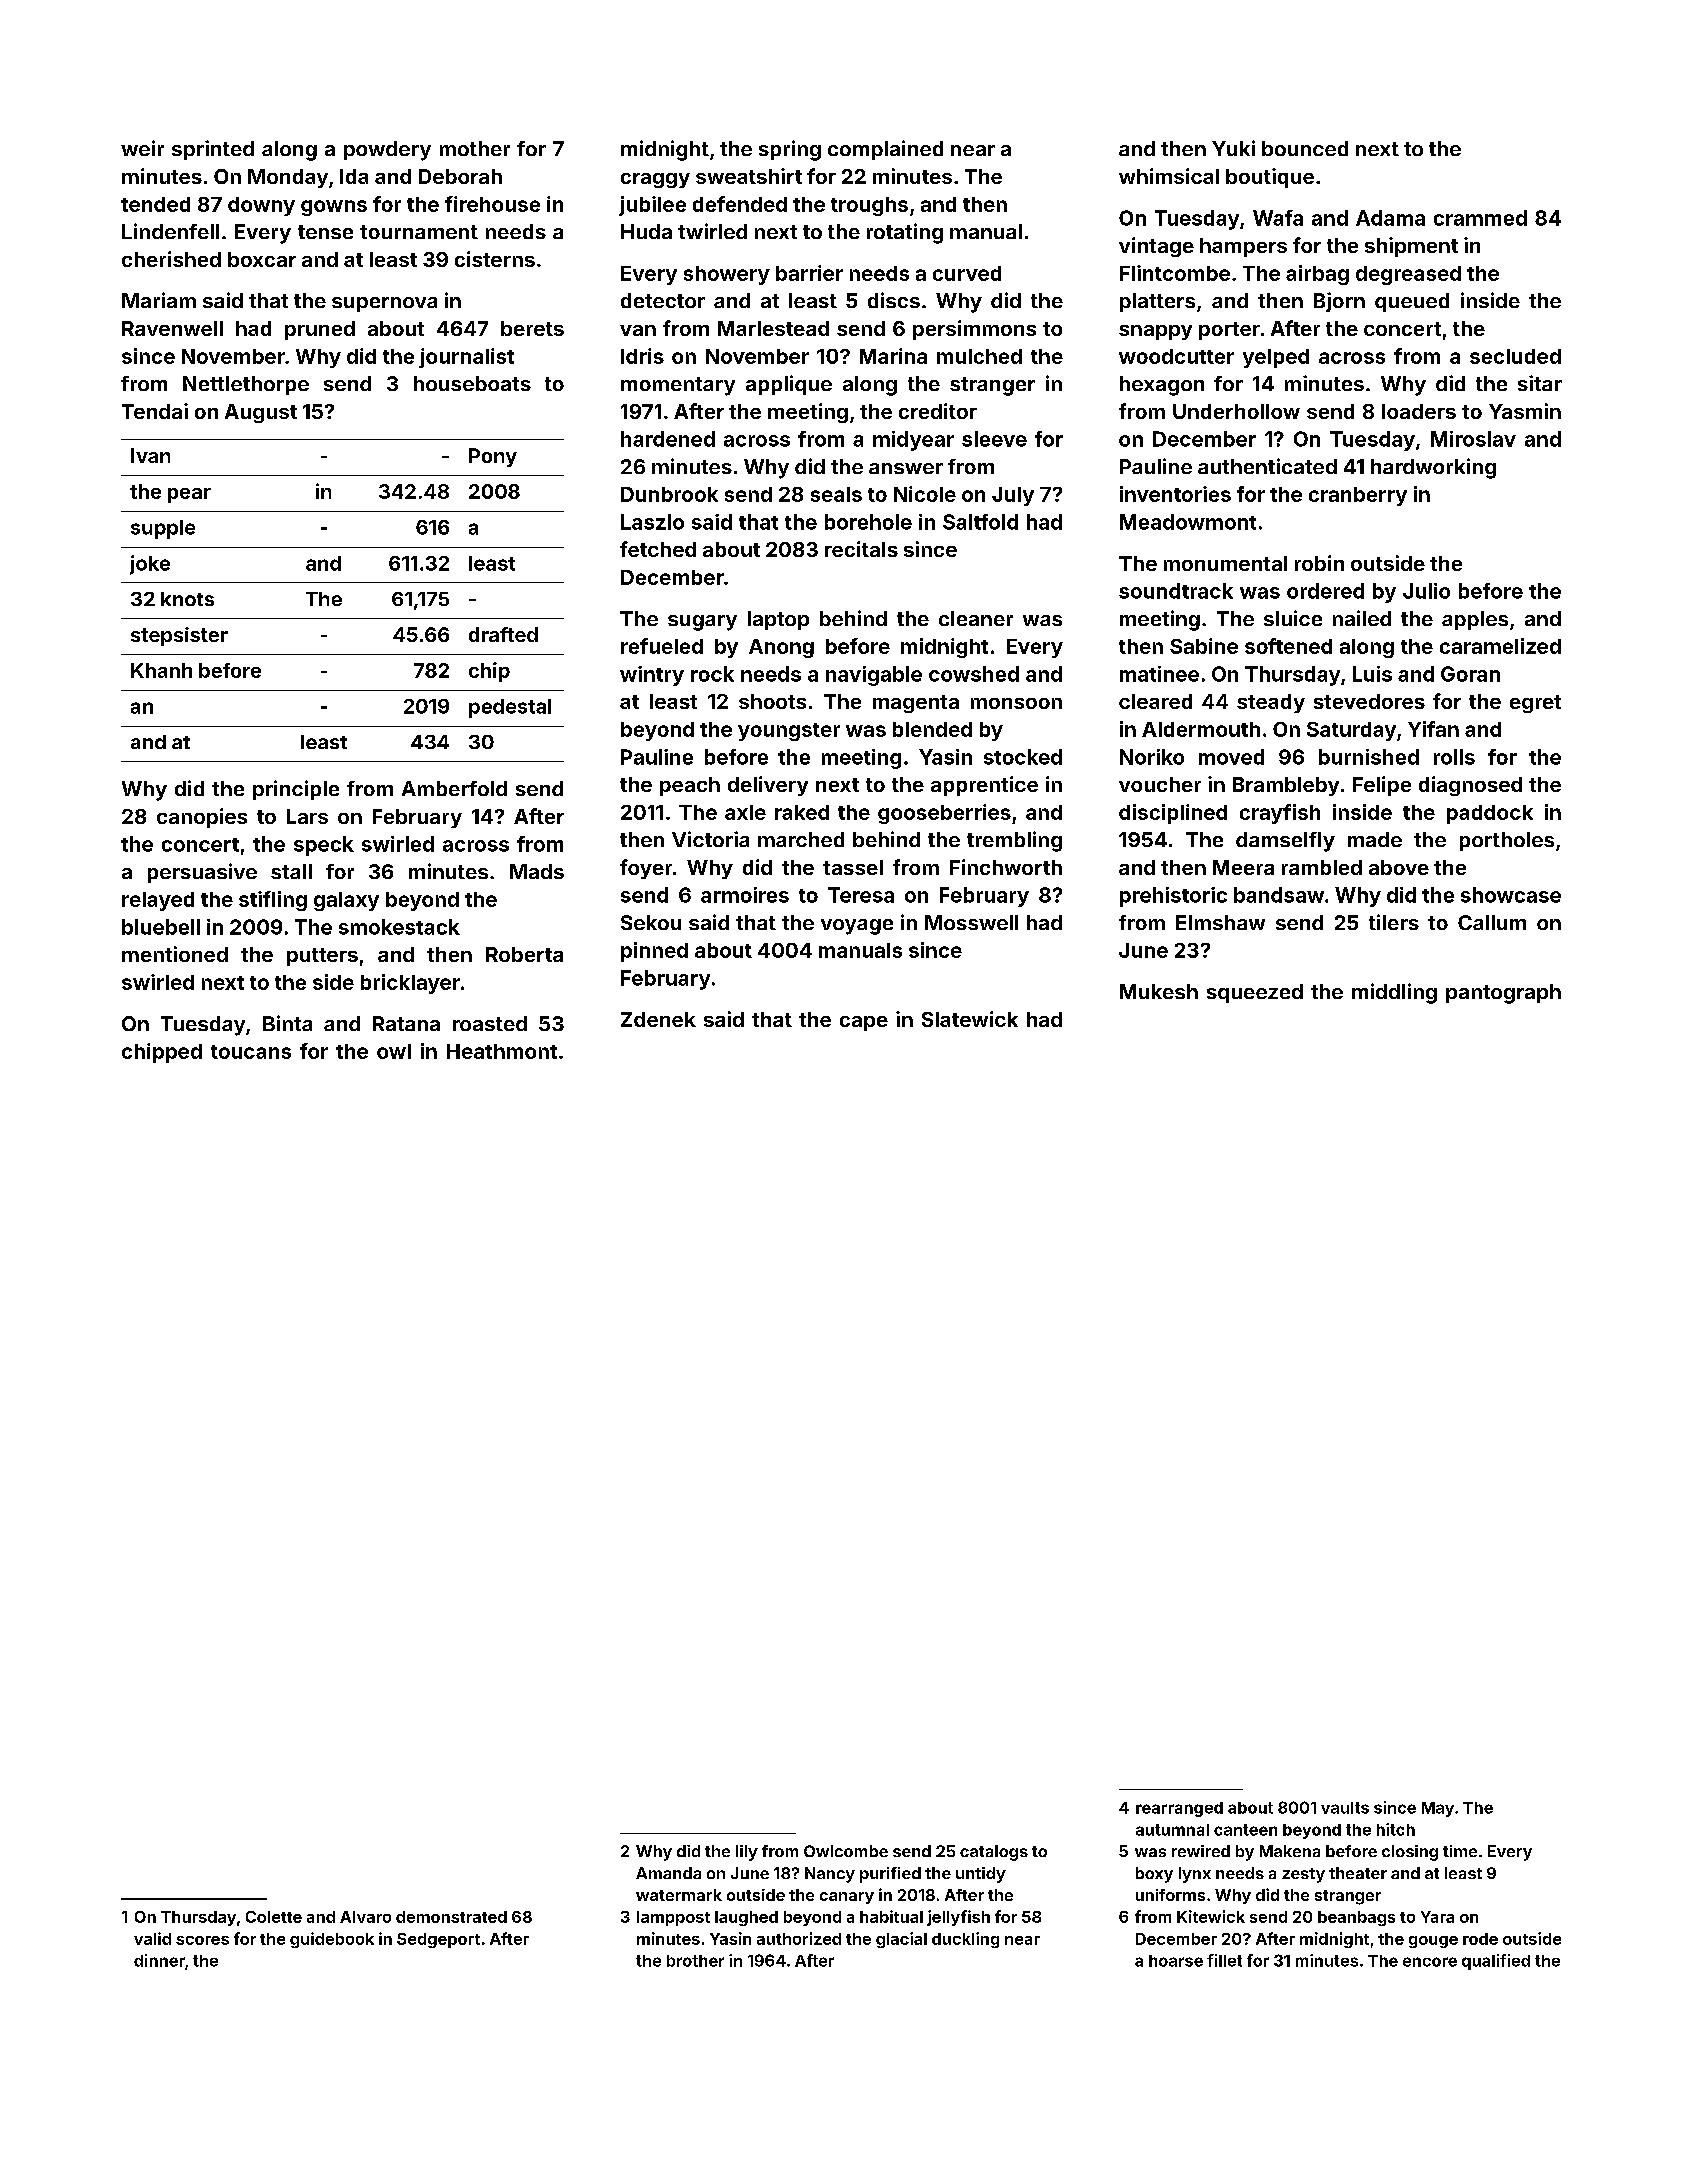 The width and height of the image is (1683, 2178). I want to click on toucans, so click(251, 1052).
